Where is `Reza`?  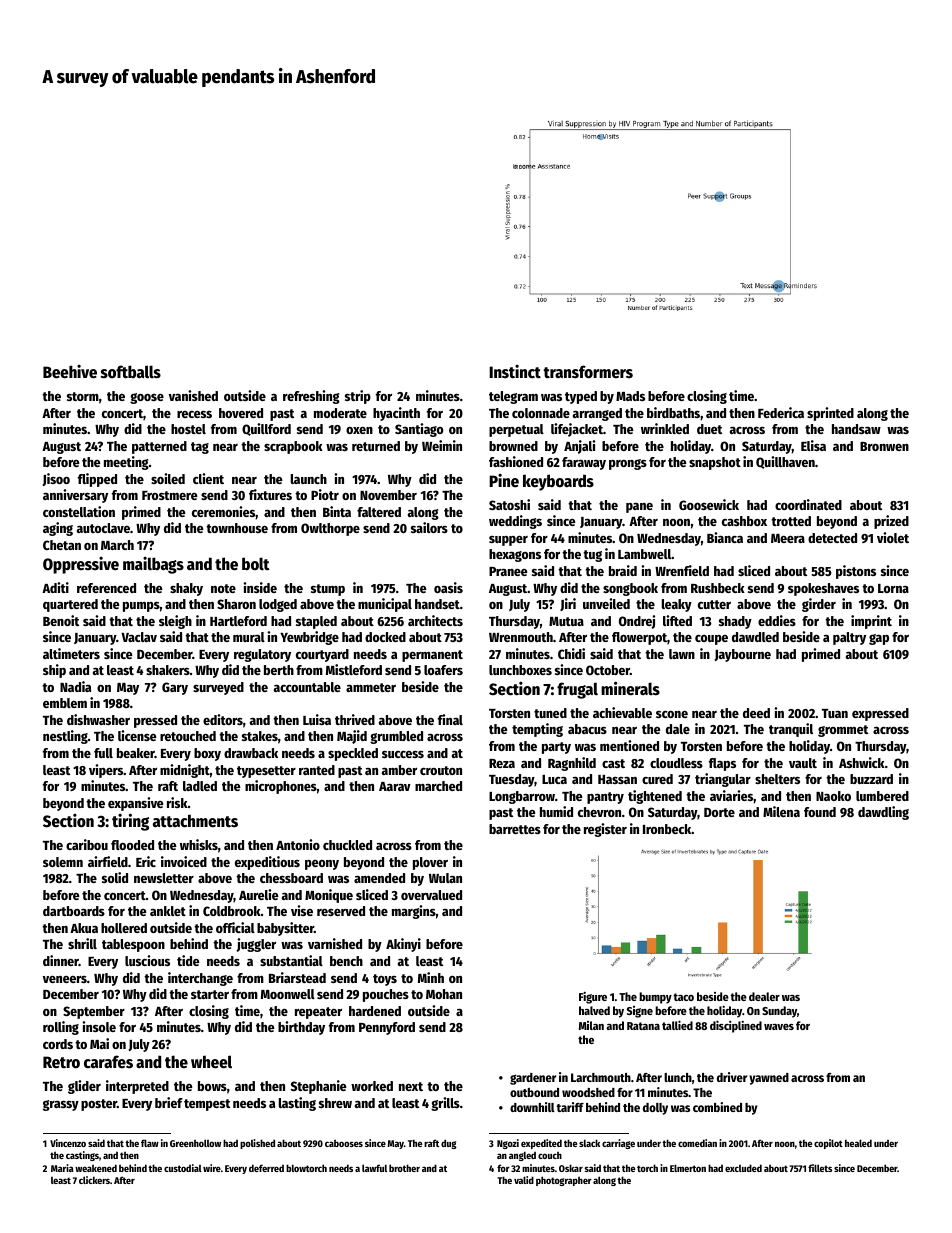 Reza is located at coordinates (502, 763).
